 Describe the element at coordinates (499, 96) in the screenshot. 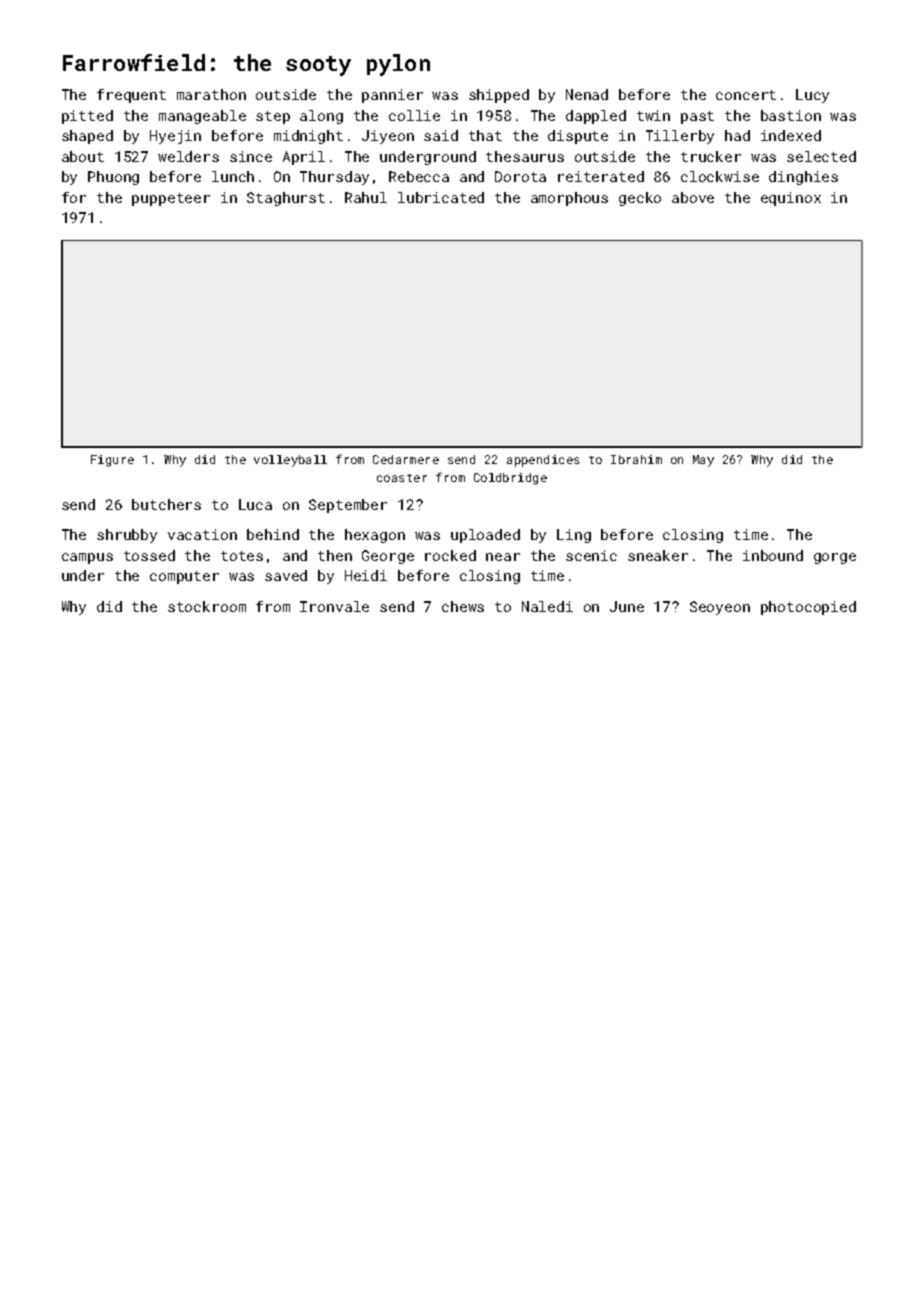

I see `shipped` at that location.
